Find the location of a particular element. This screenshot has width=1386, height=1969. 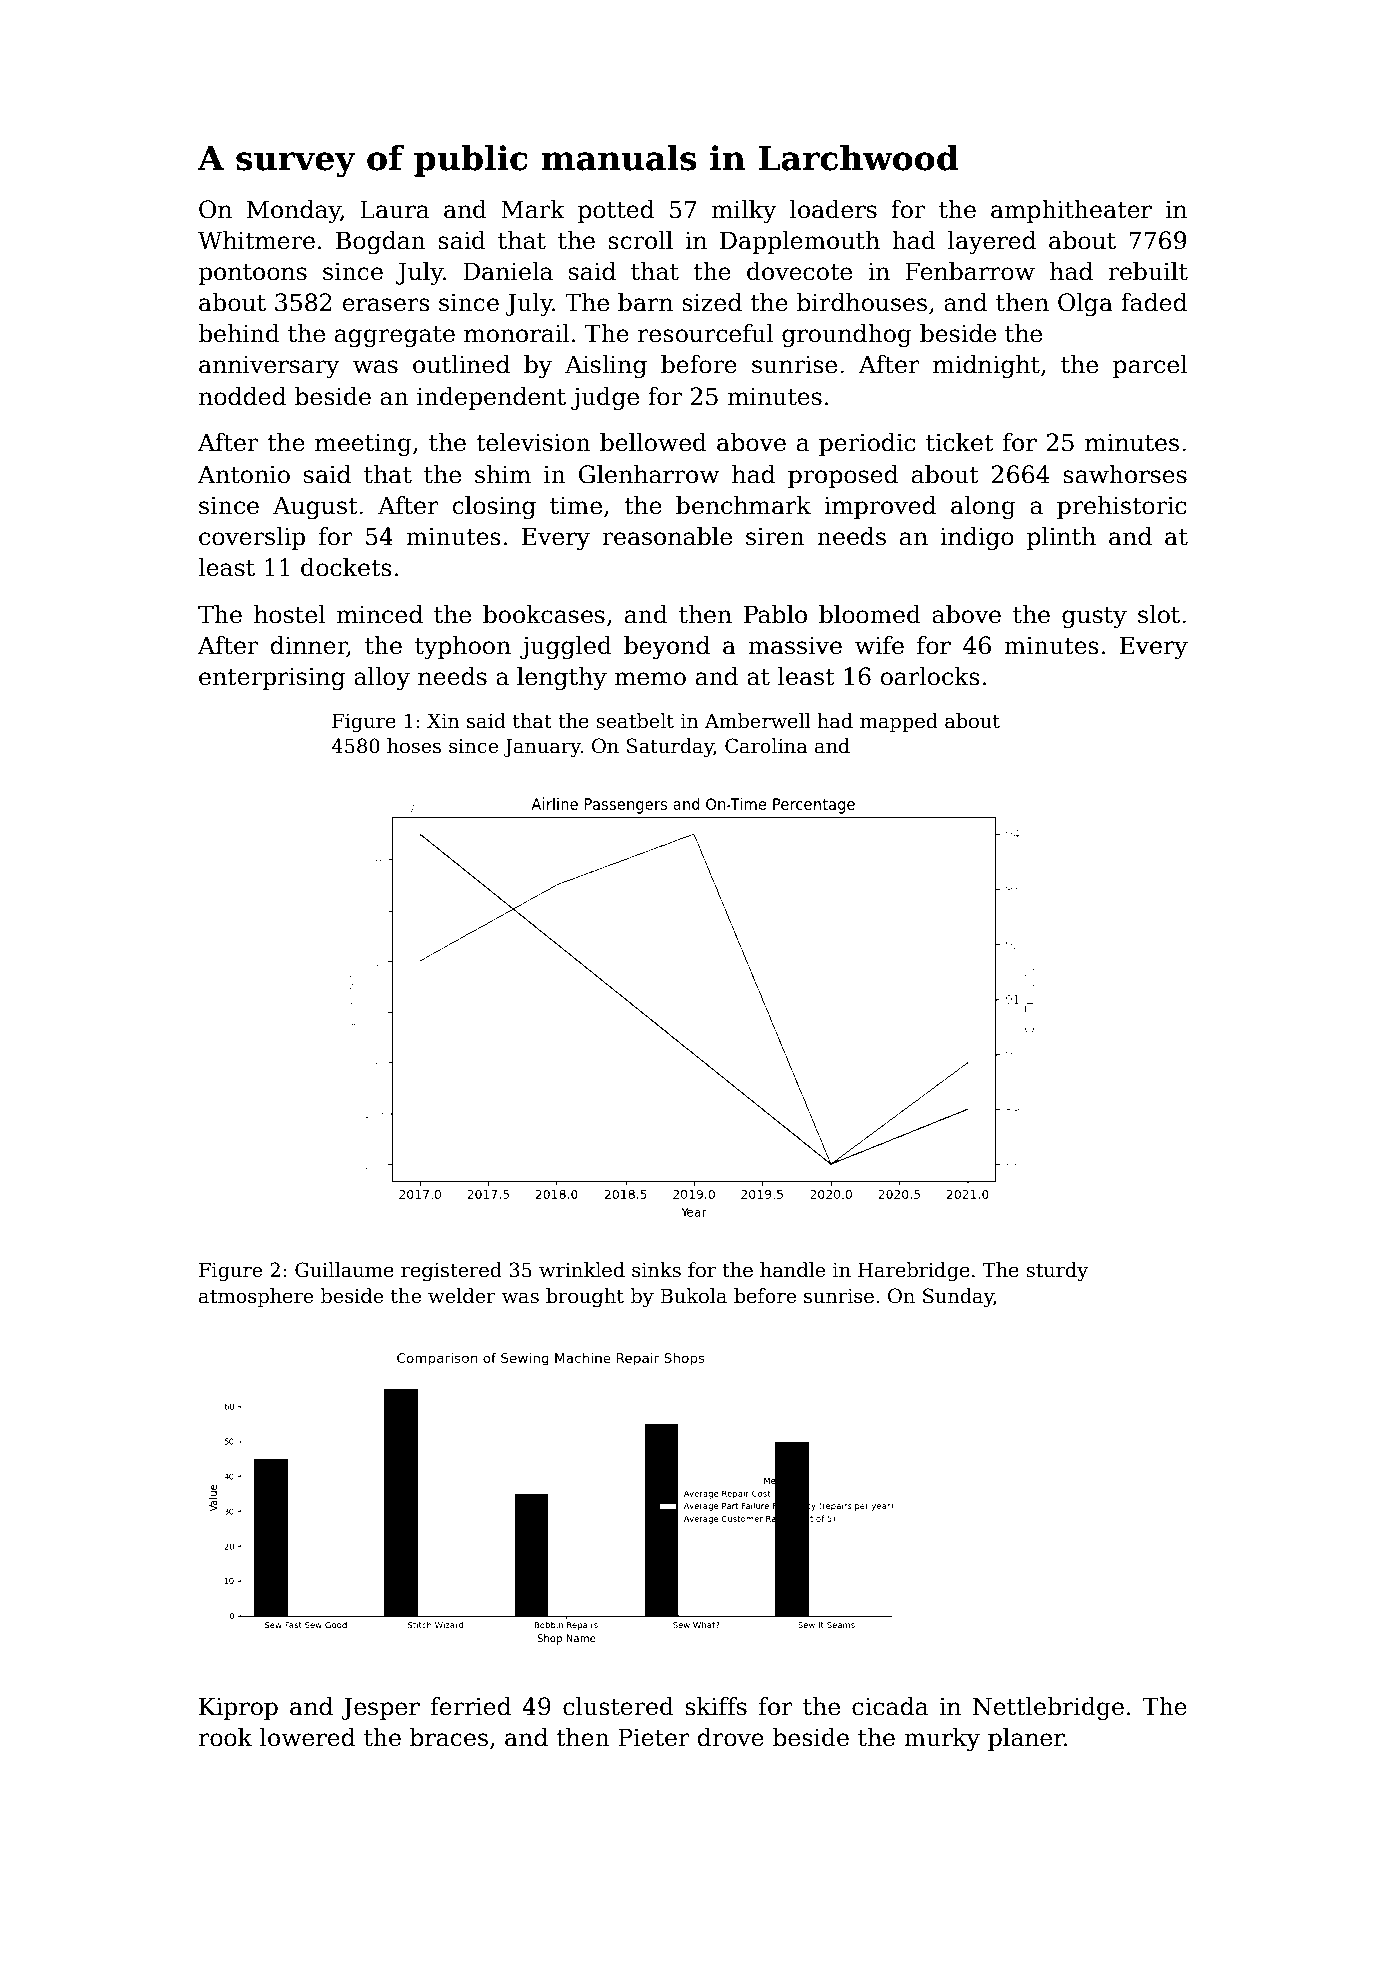

behind is located at coordinates (239, 333).
